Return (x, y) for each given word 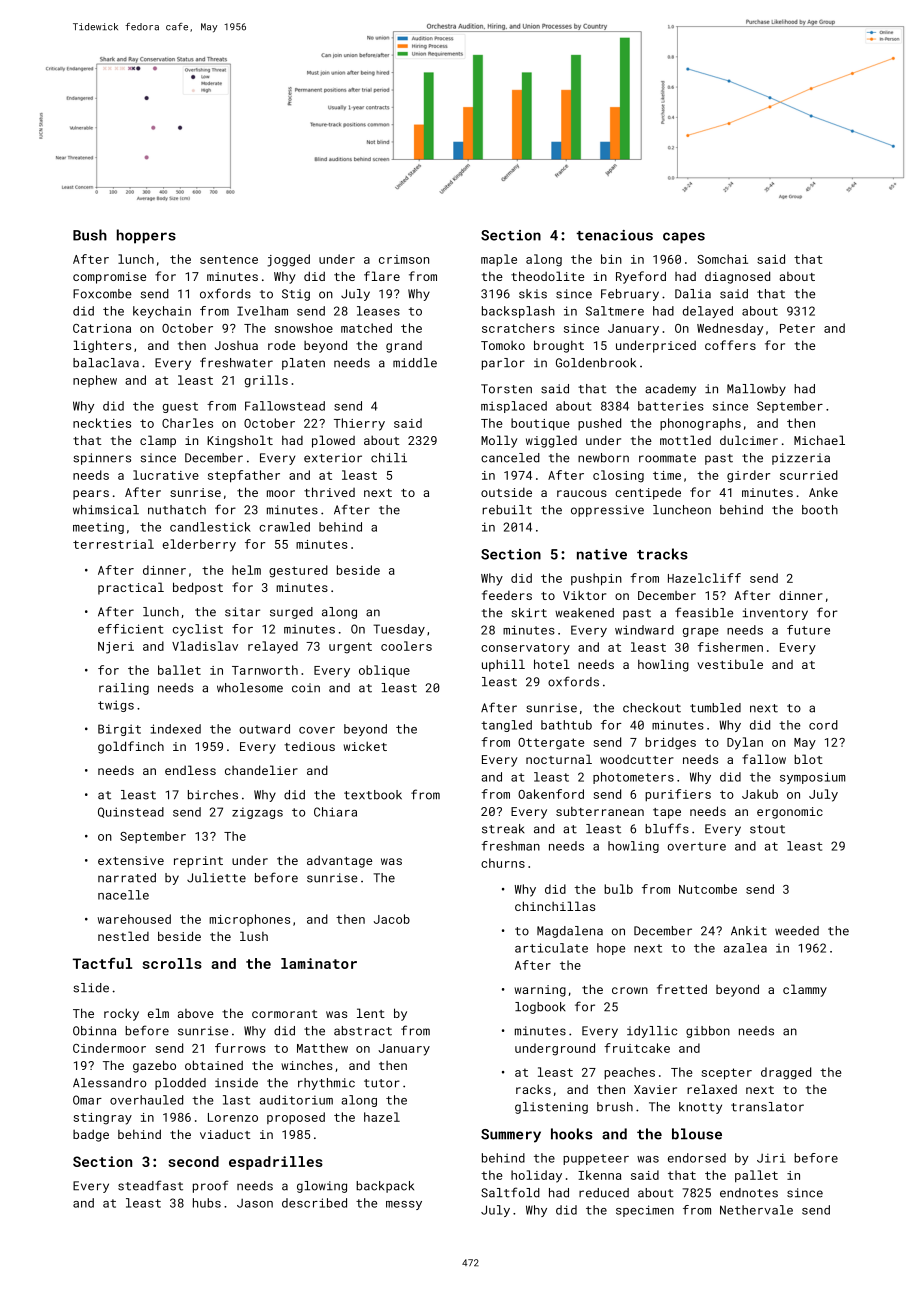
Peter (797, 328)
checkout (652, 708)
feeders (507, 595)
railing (124, 689)
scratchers (518, 328)
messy (404, 1205)
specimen (645, 1211)
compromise (109, 278)
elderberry (199, 545)
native (602, 554)
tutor (382, 1083)
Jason (255, 1203)
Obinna (94, 1031)
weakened (584, 613)
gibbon (708, 1032)
